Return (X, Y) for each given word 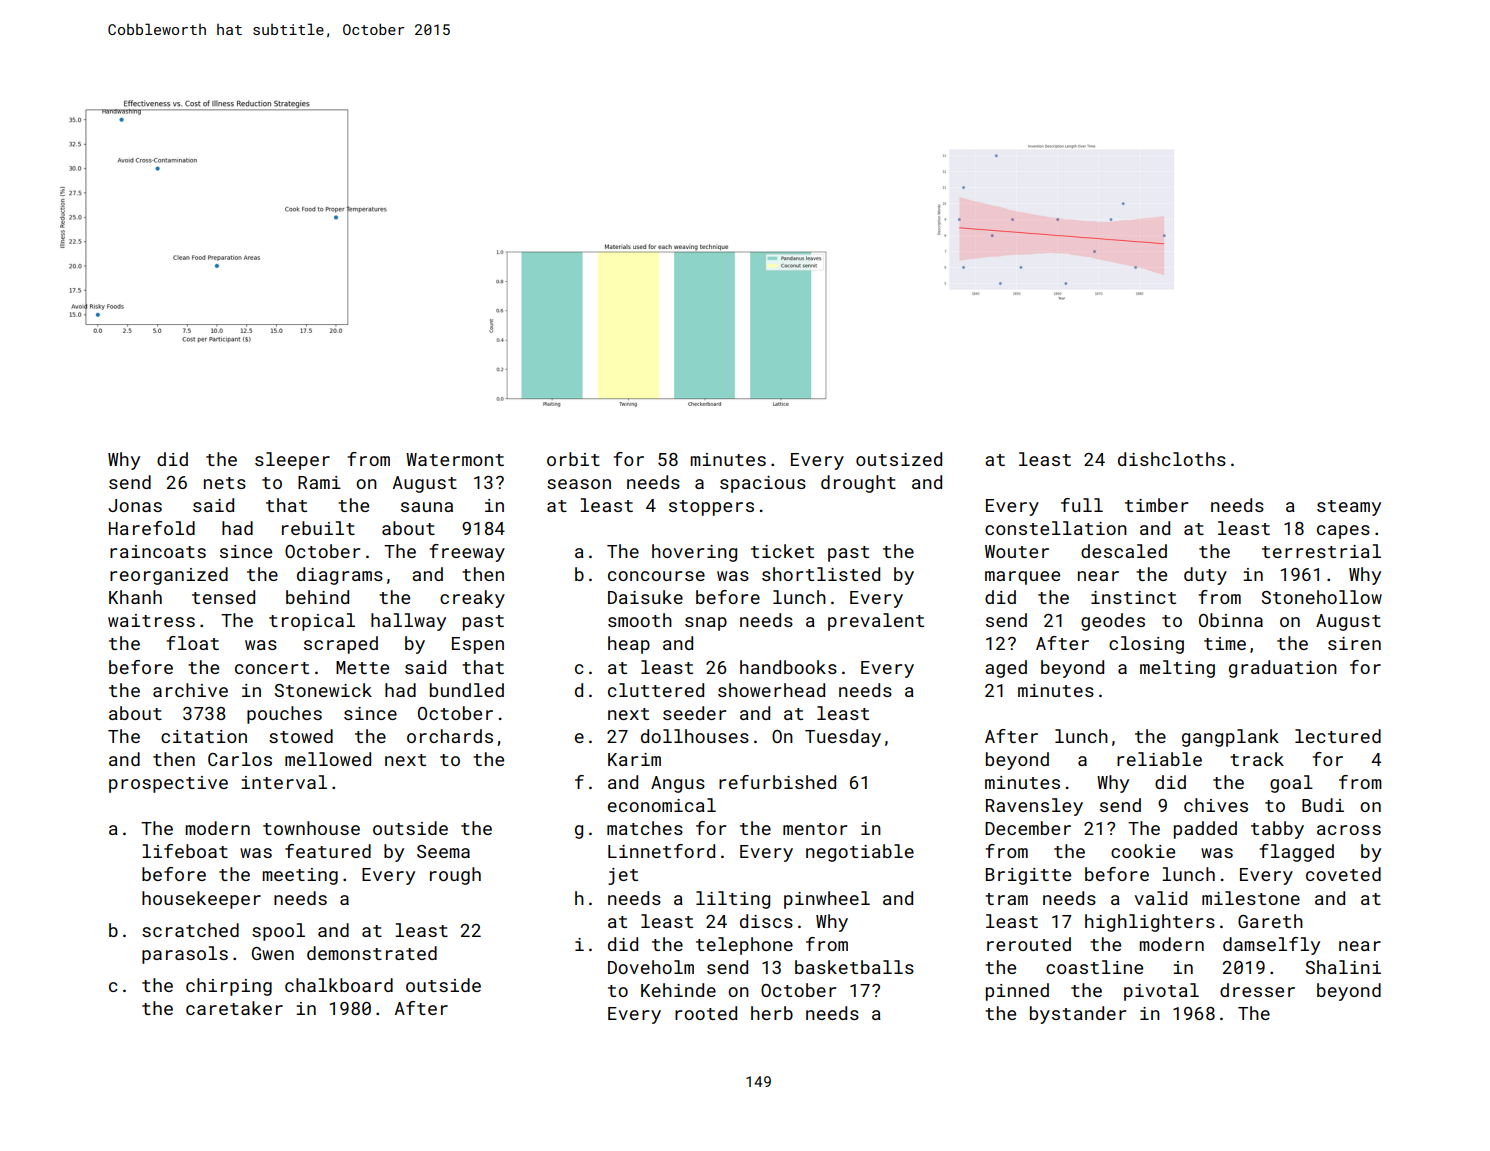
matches (645, 828)
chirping (229, 987)
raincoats (158, 551)
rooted (706, 1013)
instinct (1133, 597)
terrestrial (1321, 551)
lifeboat (185, 851)
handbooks (788, 667)
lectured (1338, 736)
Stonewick (323, 690)
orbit (573, 459)
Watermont (455, 459)
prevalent (876, 622)
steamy (1349, 508)
